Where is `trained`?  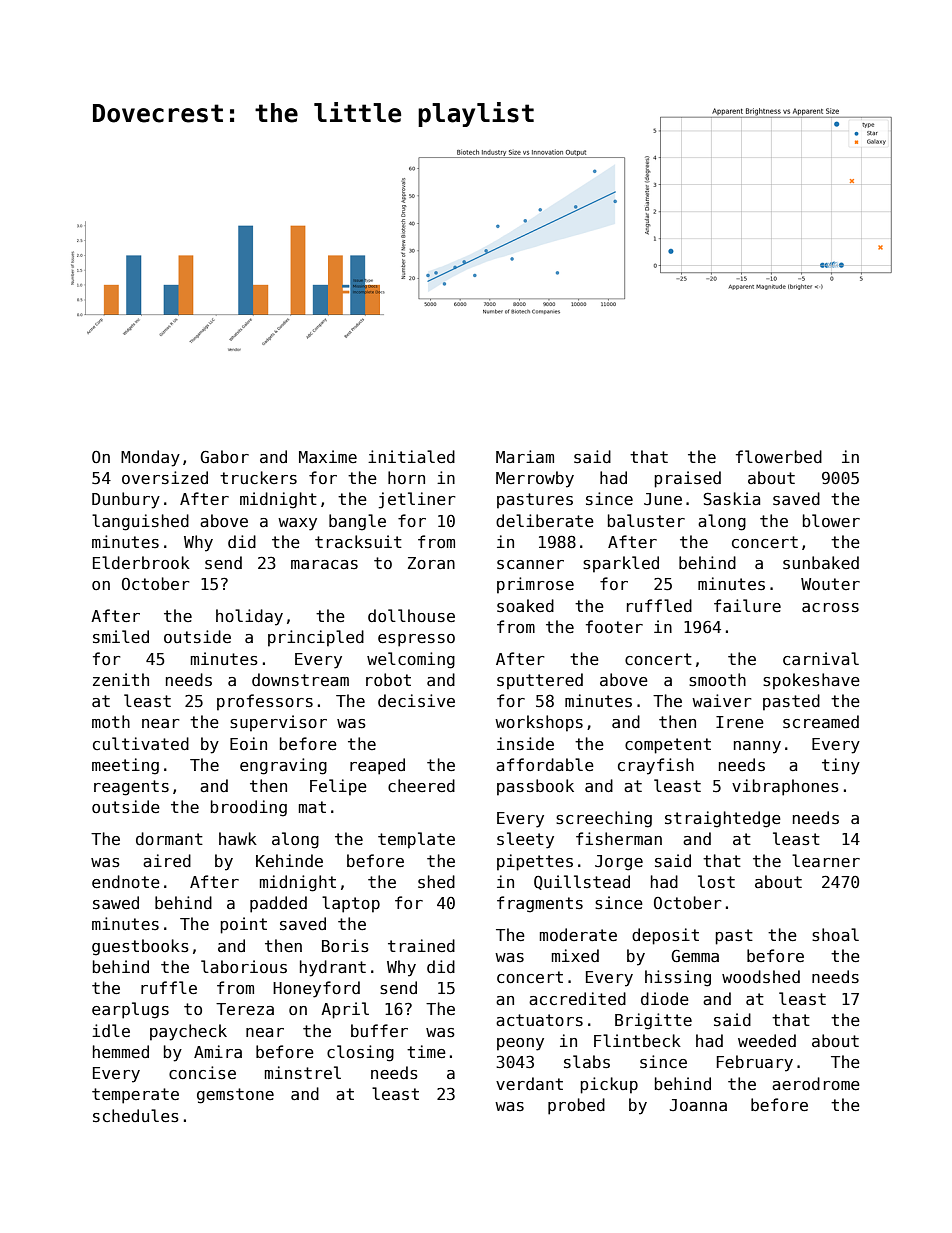
trained is located at coordinates (421, 945).
